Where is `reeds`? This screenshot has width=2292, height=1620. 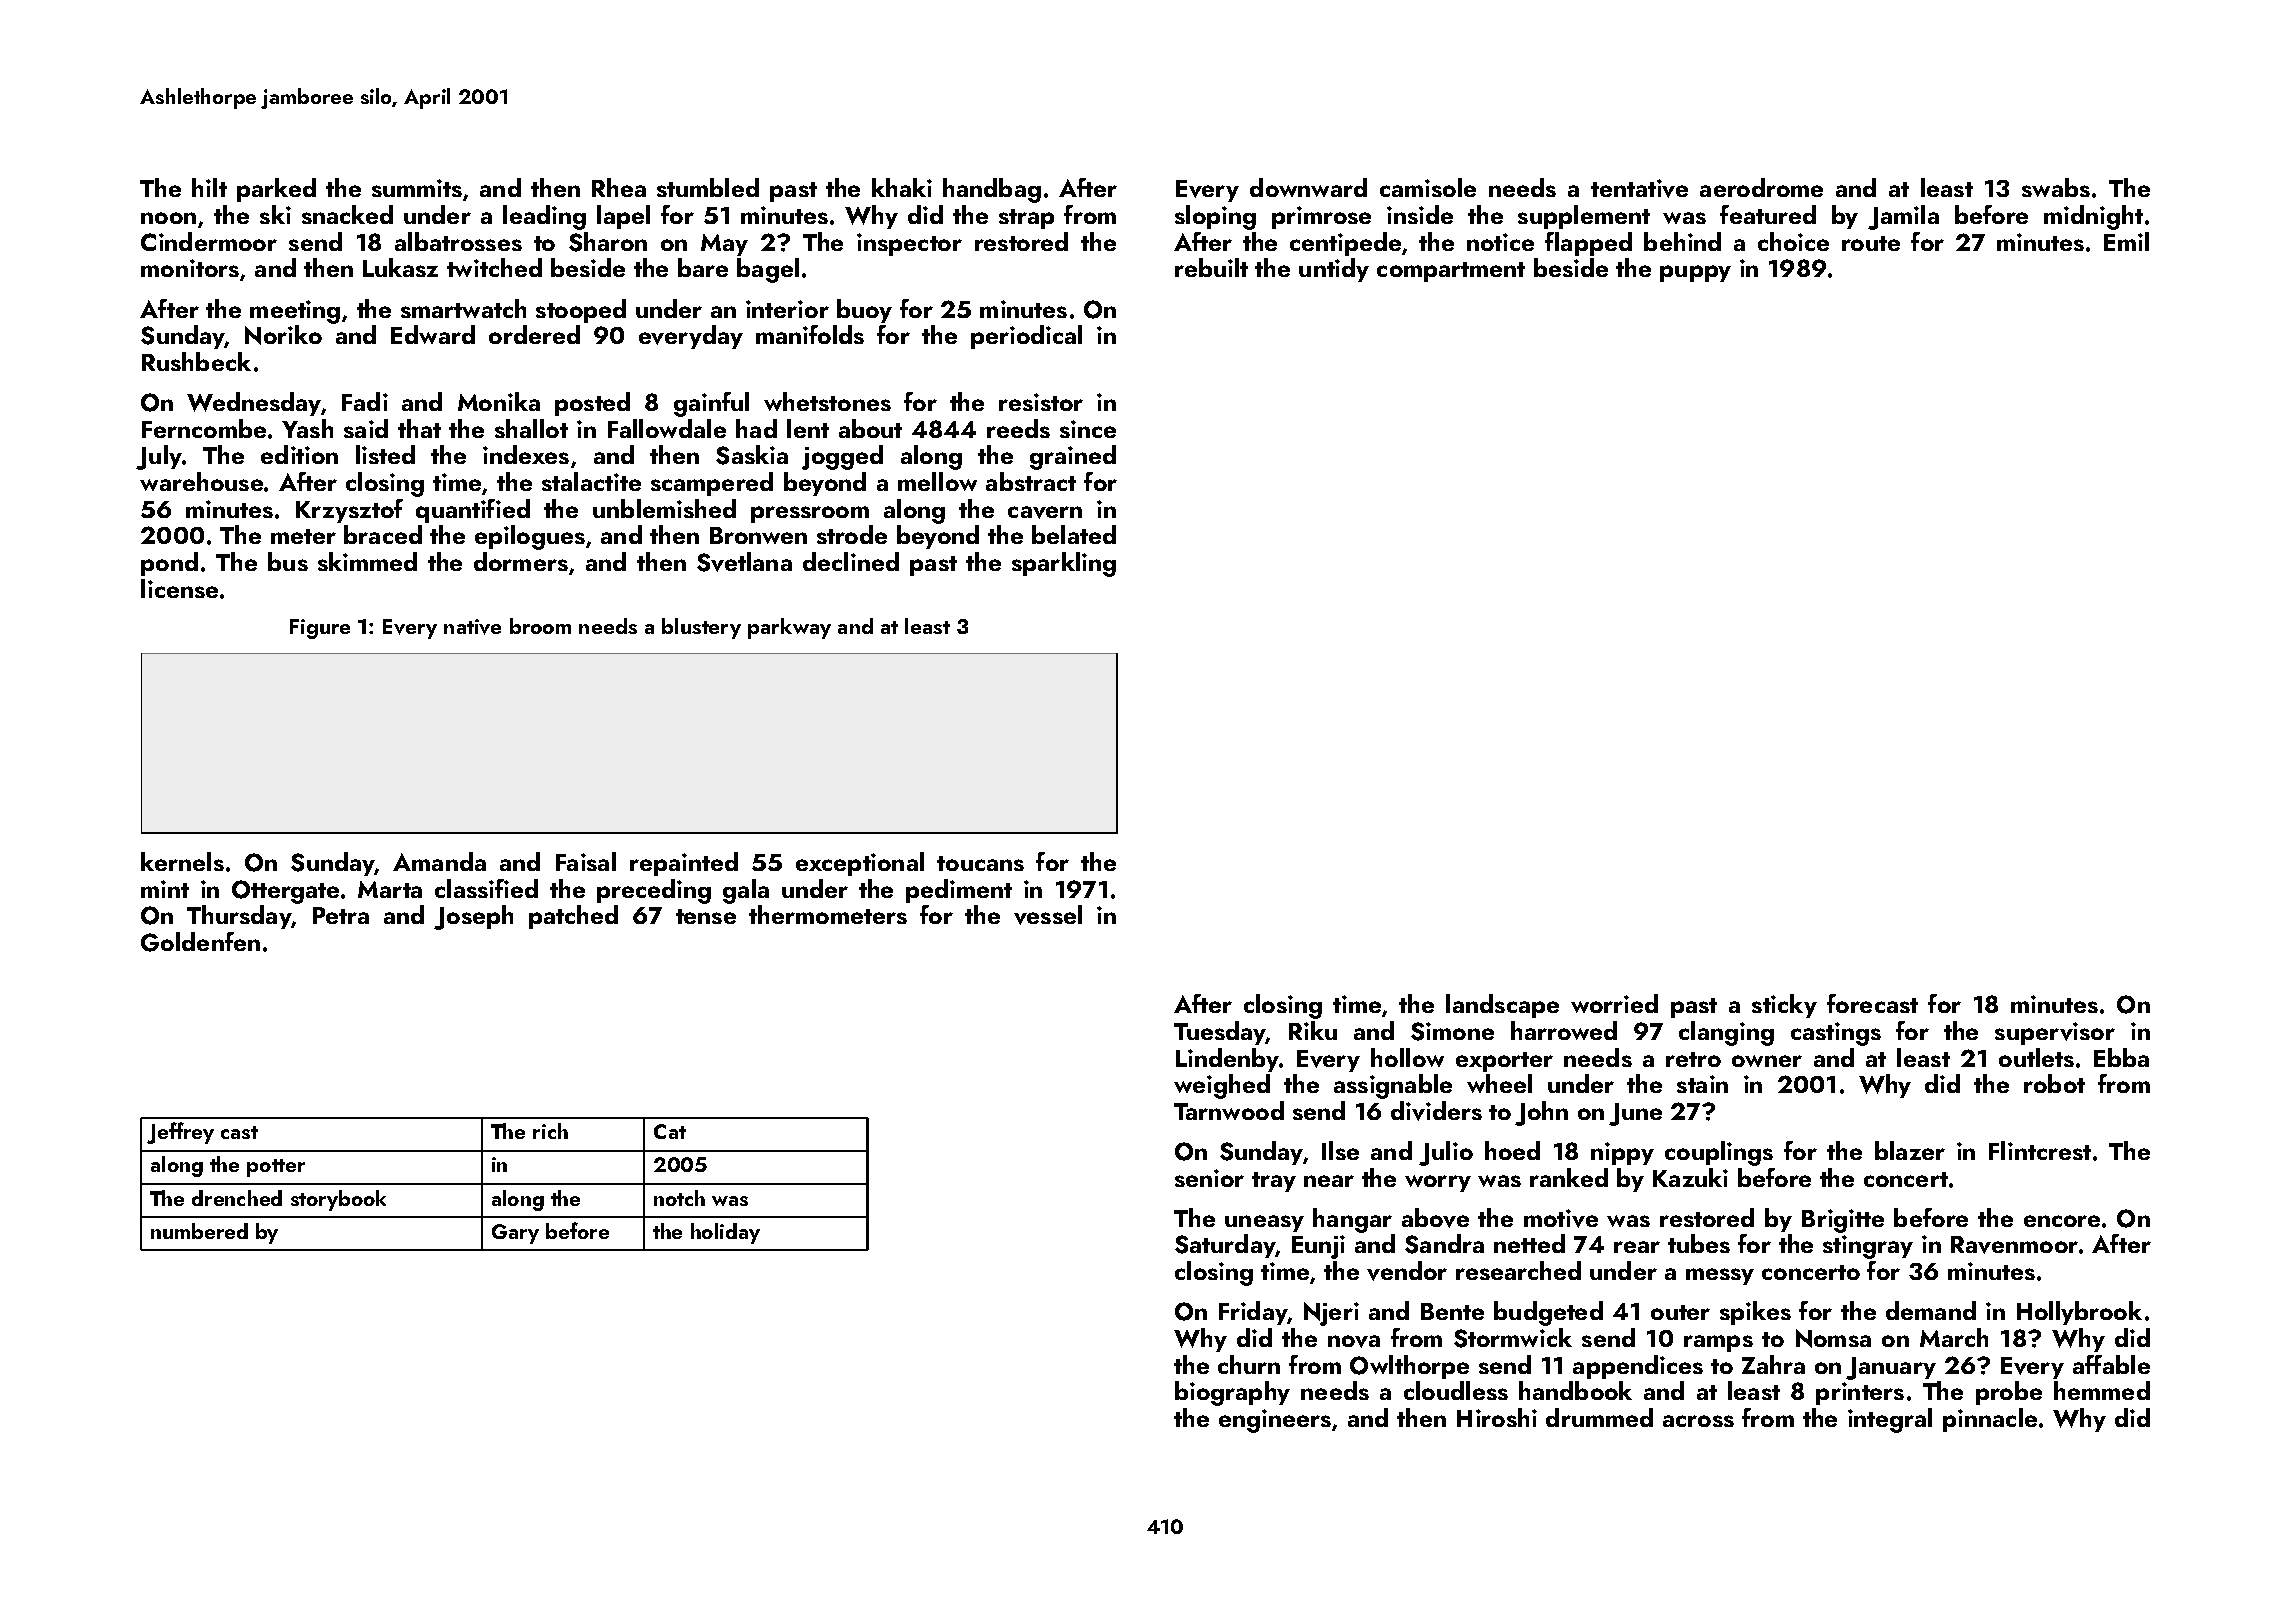
reeds is located at coordinates (1018, 428).
